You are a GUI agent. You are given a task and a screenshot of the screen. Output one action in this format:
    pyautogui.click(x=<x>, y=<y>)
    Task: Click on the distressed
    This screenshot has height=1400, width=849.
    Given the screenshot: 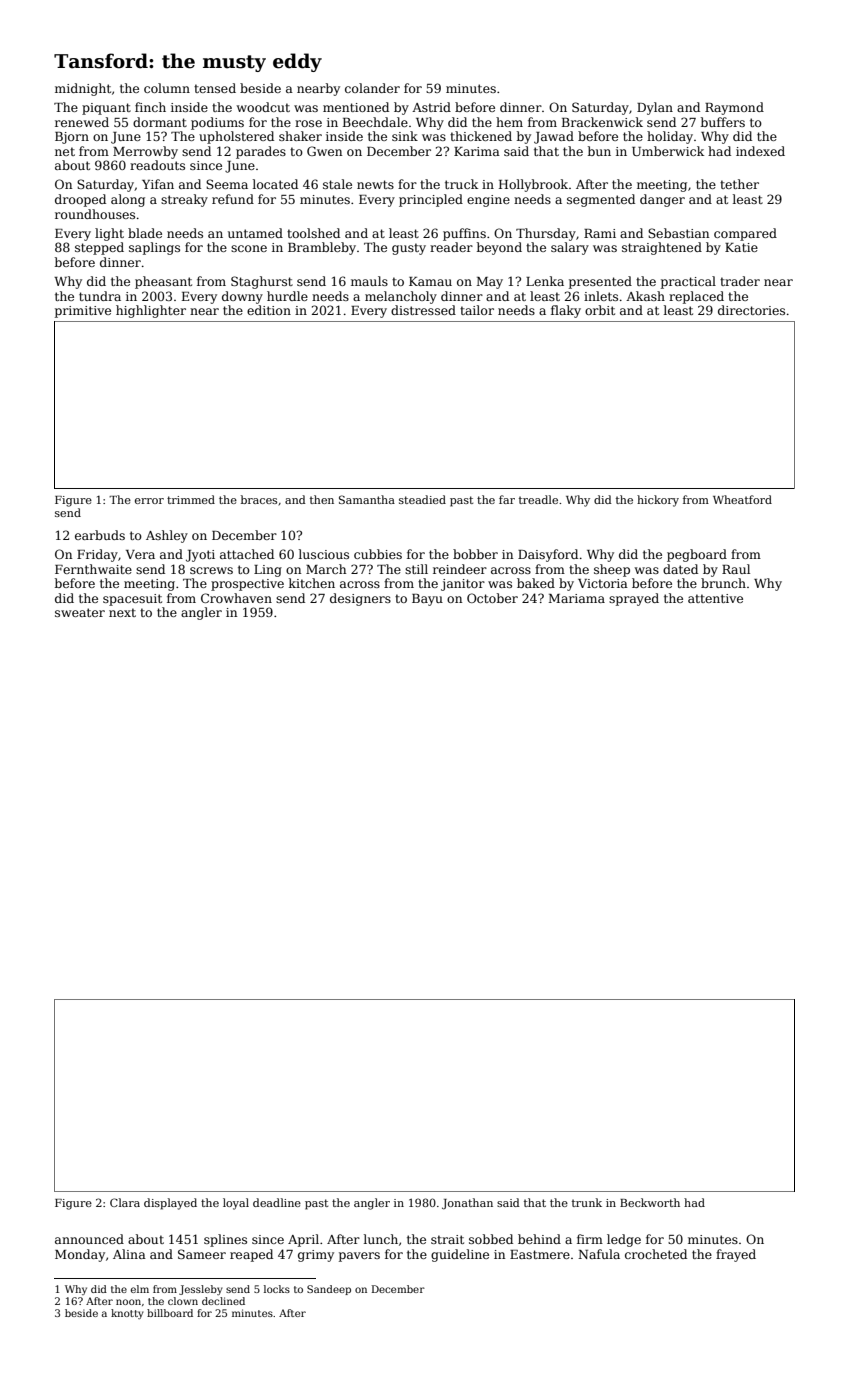 What is the action you would take?
    pyautogui.click(x=423, y=310)
